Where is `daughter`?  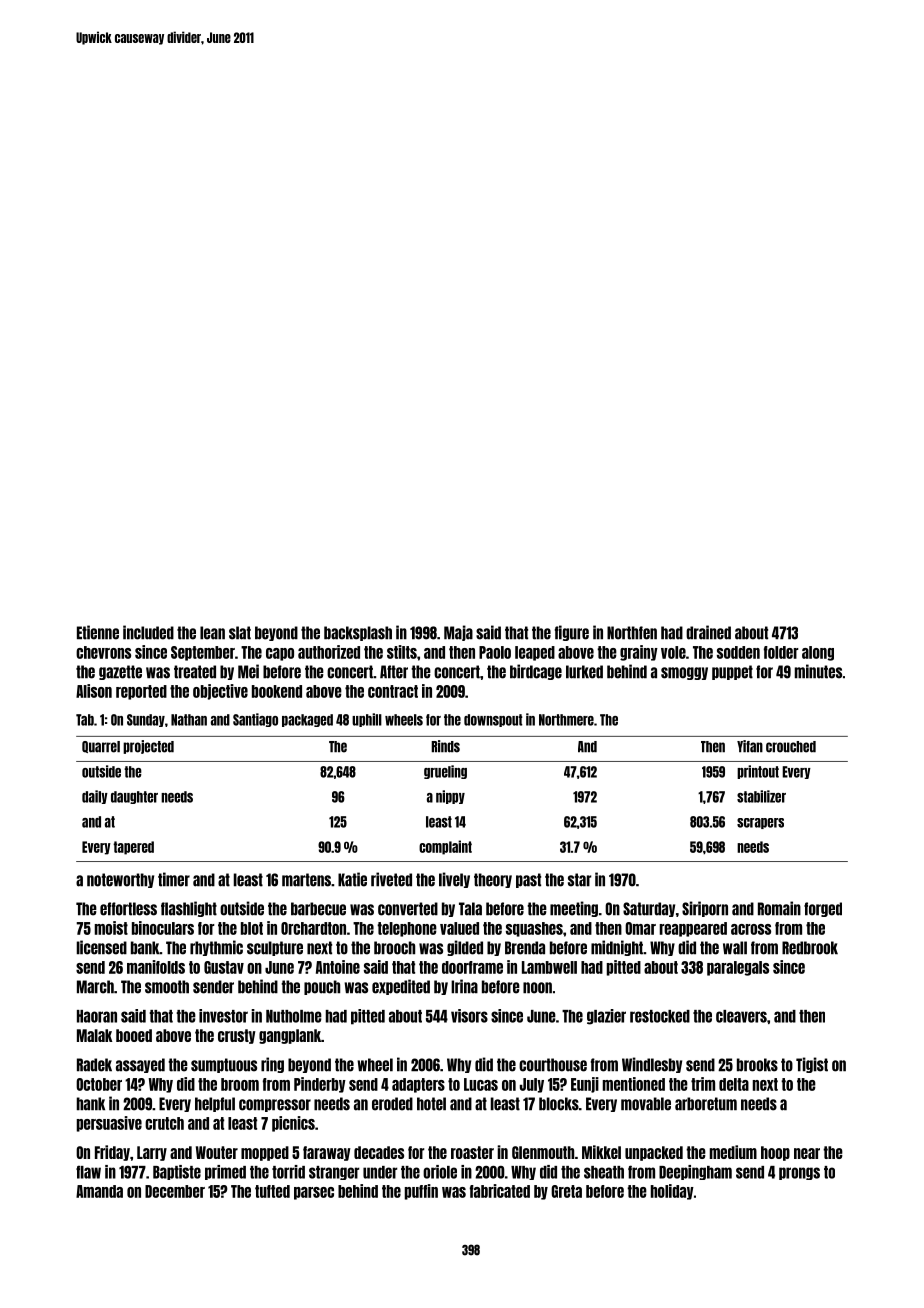 daughter is located at coordinates (134, 797).
